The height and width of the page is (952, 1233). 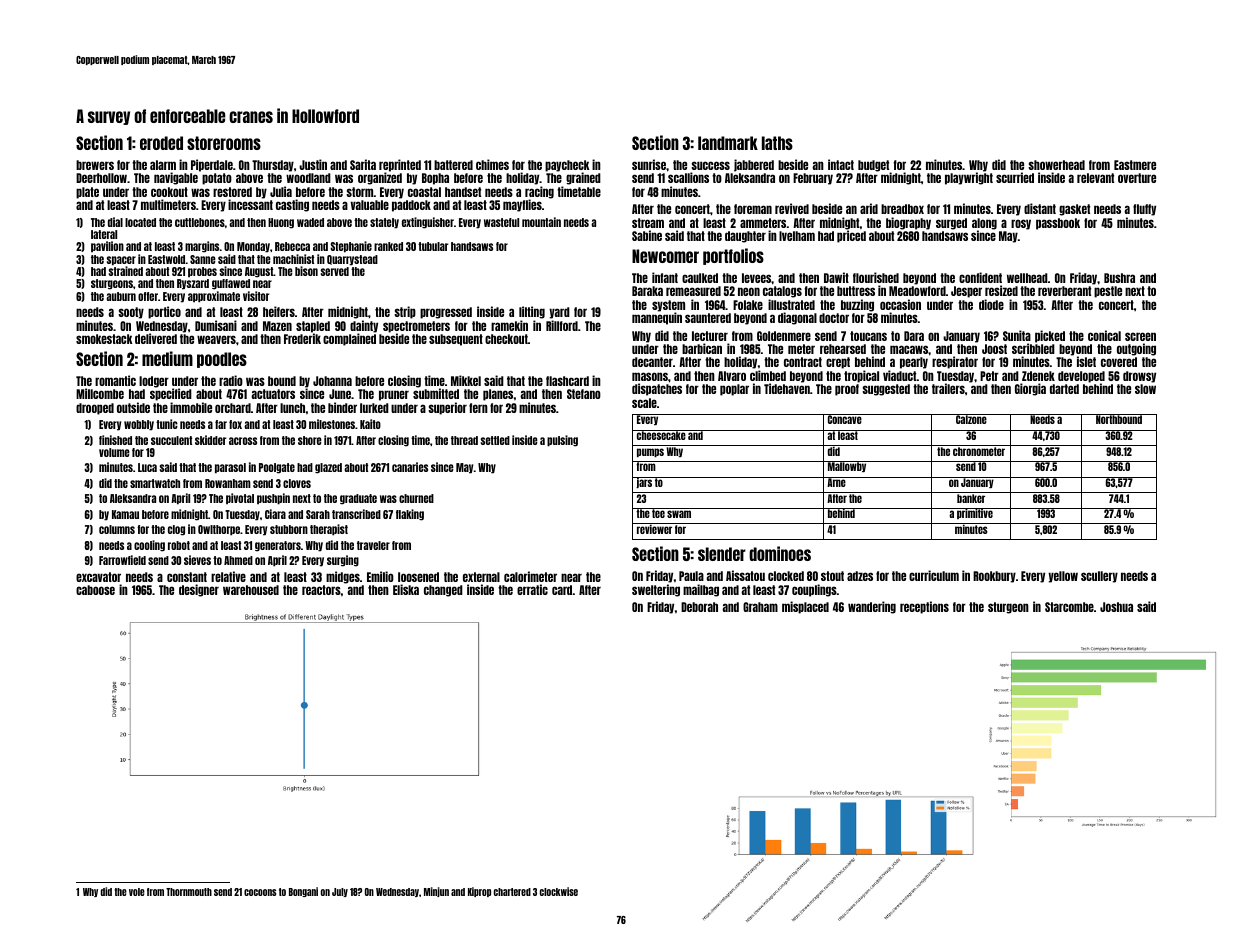 I want to click on Thornmouth, so click(x=189, y=892).
